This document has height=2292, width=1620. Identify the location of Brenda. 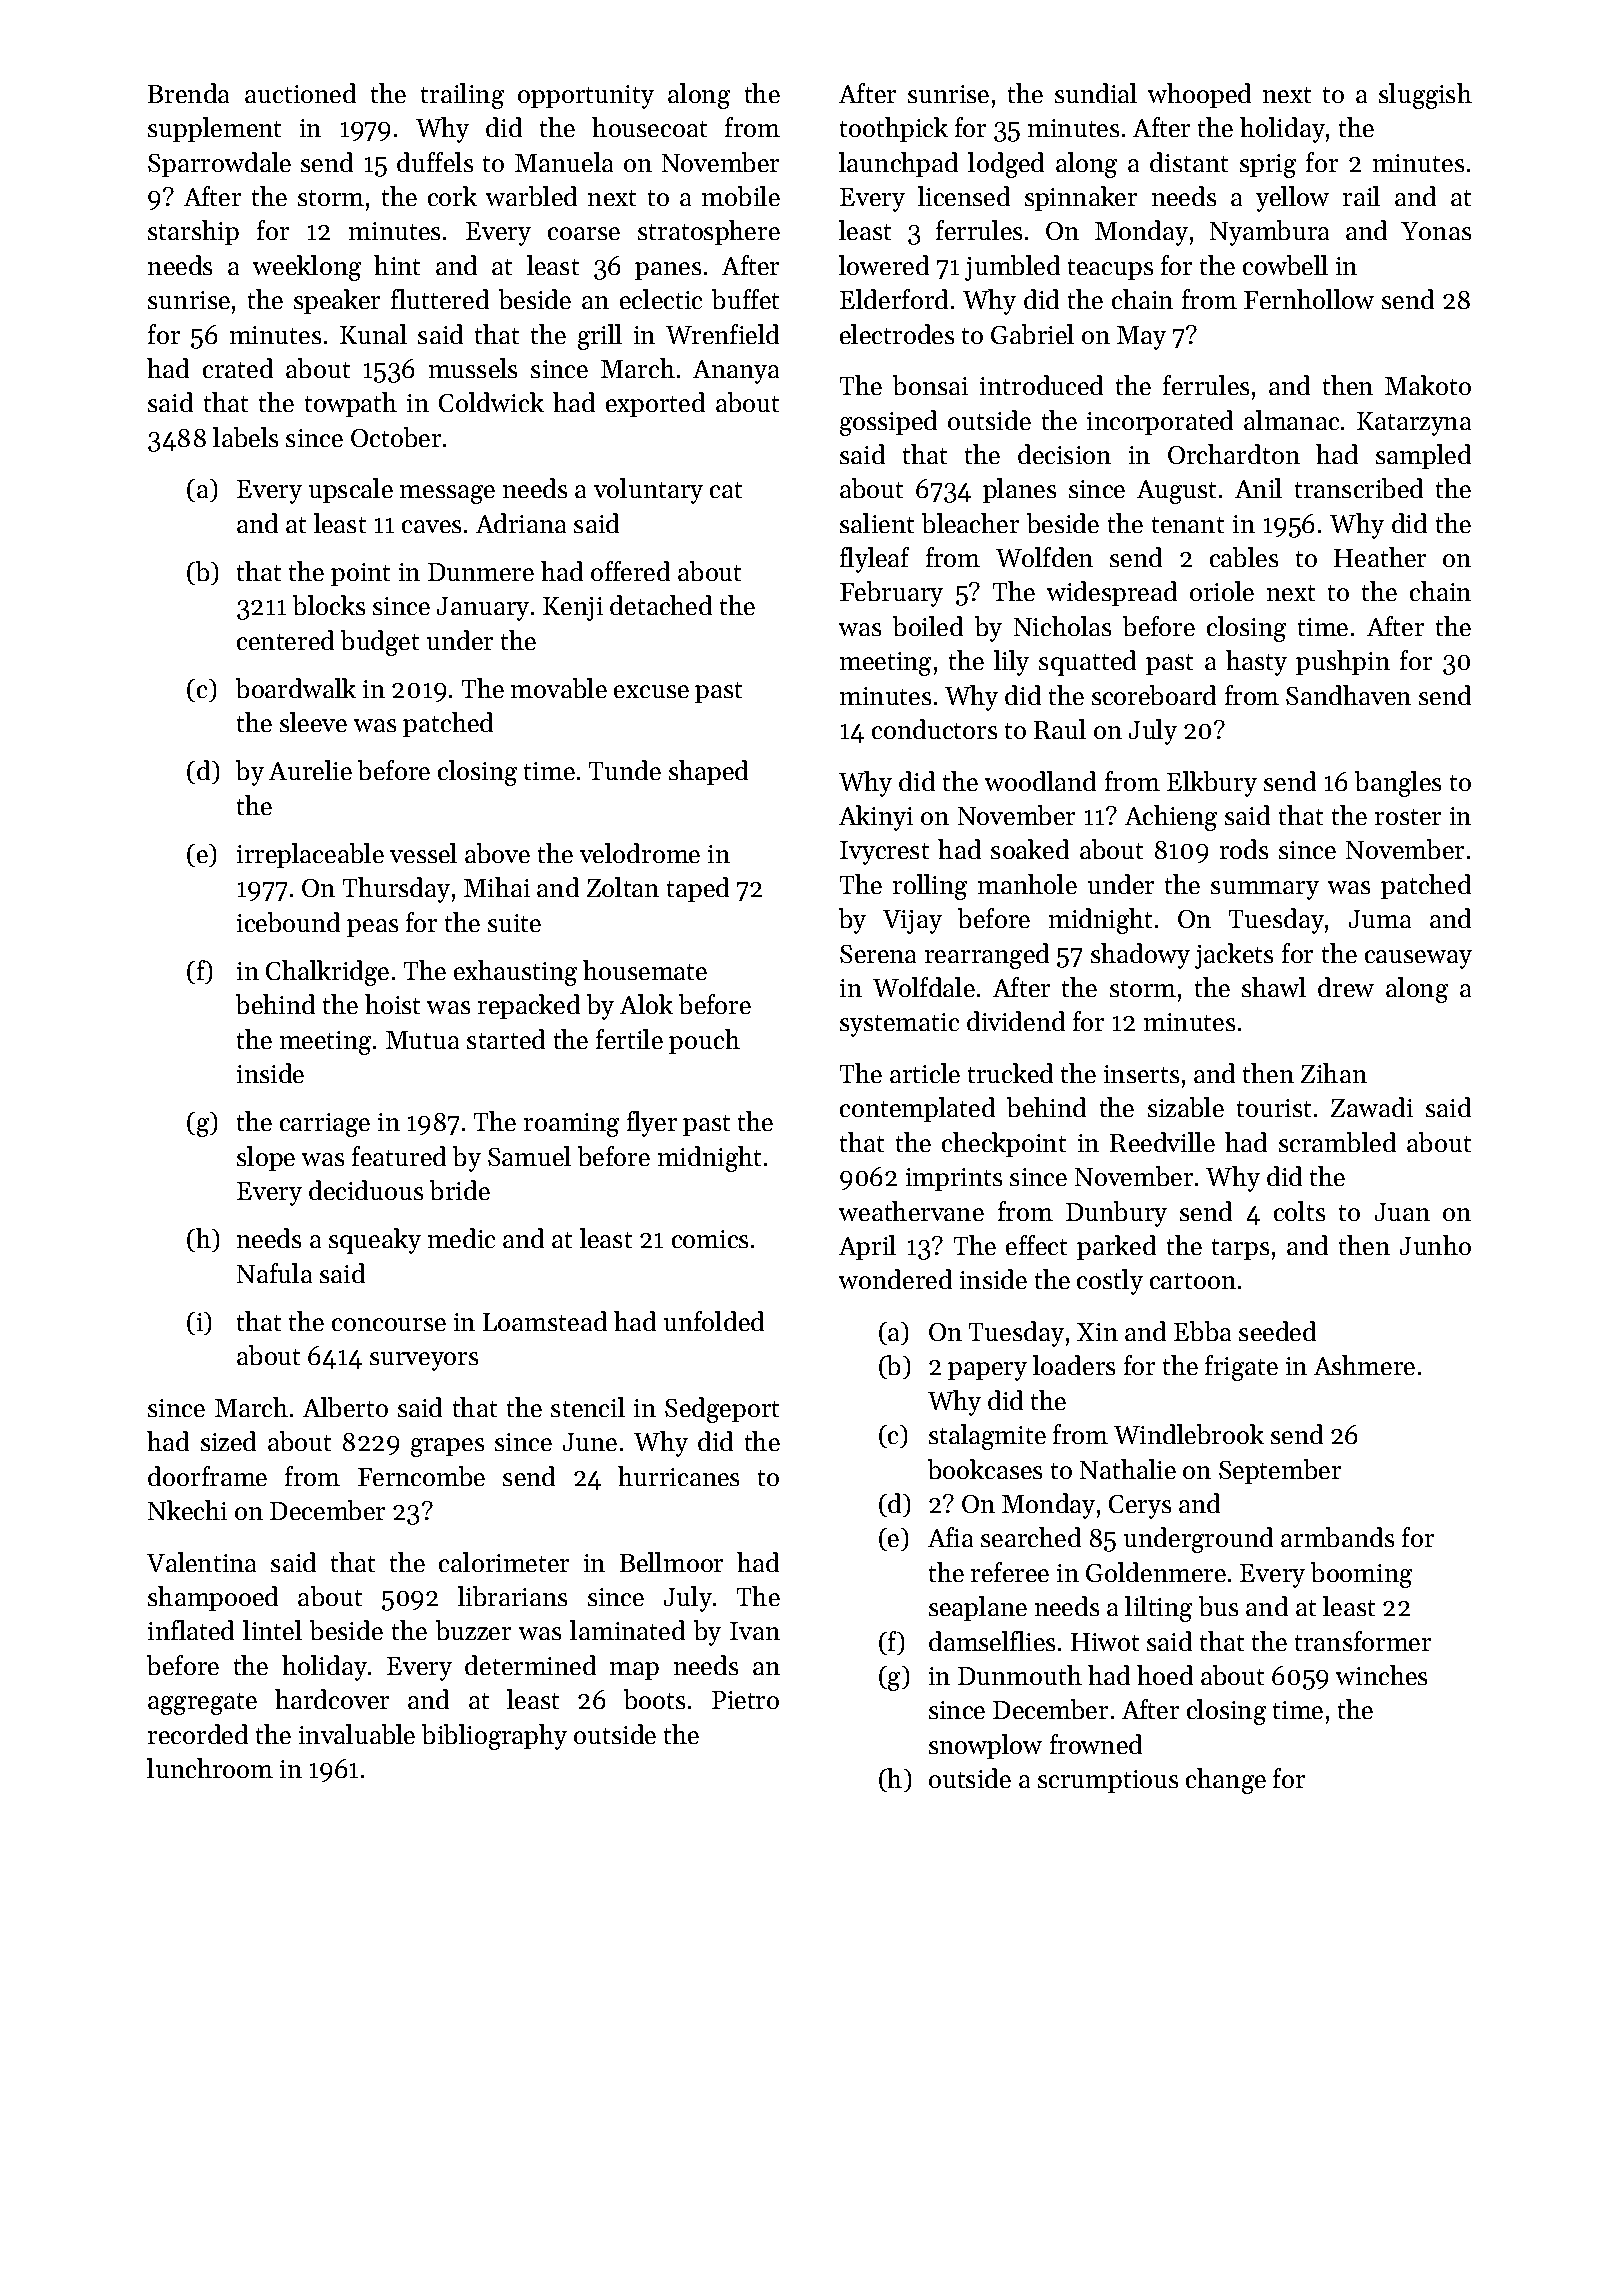
(188, 93).
